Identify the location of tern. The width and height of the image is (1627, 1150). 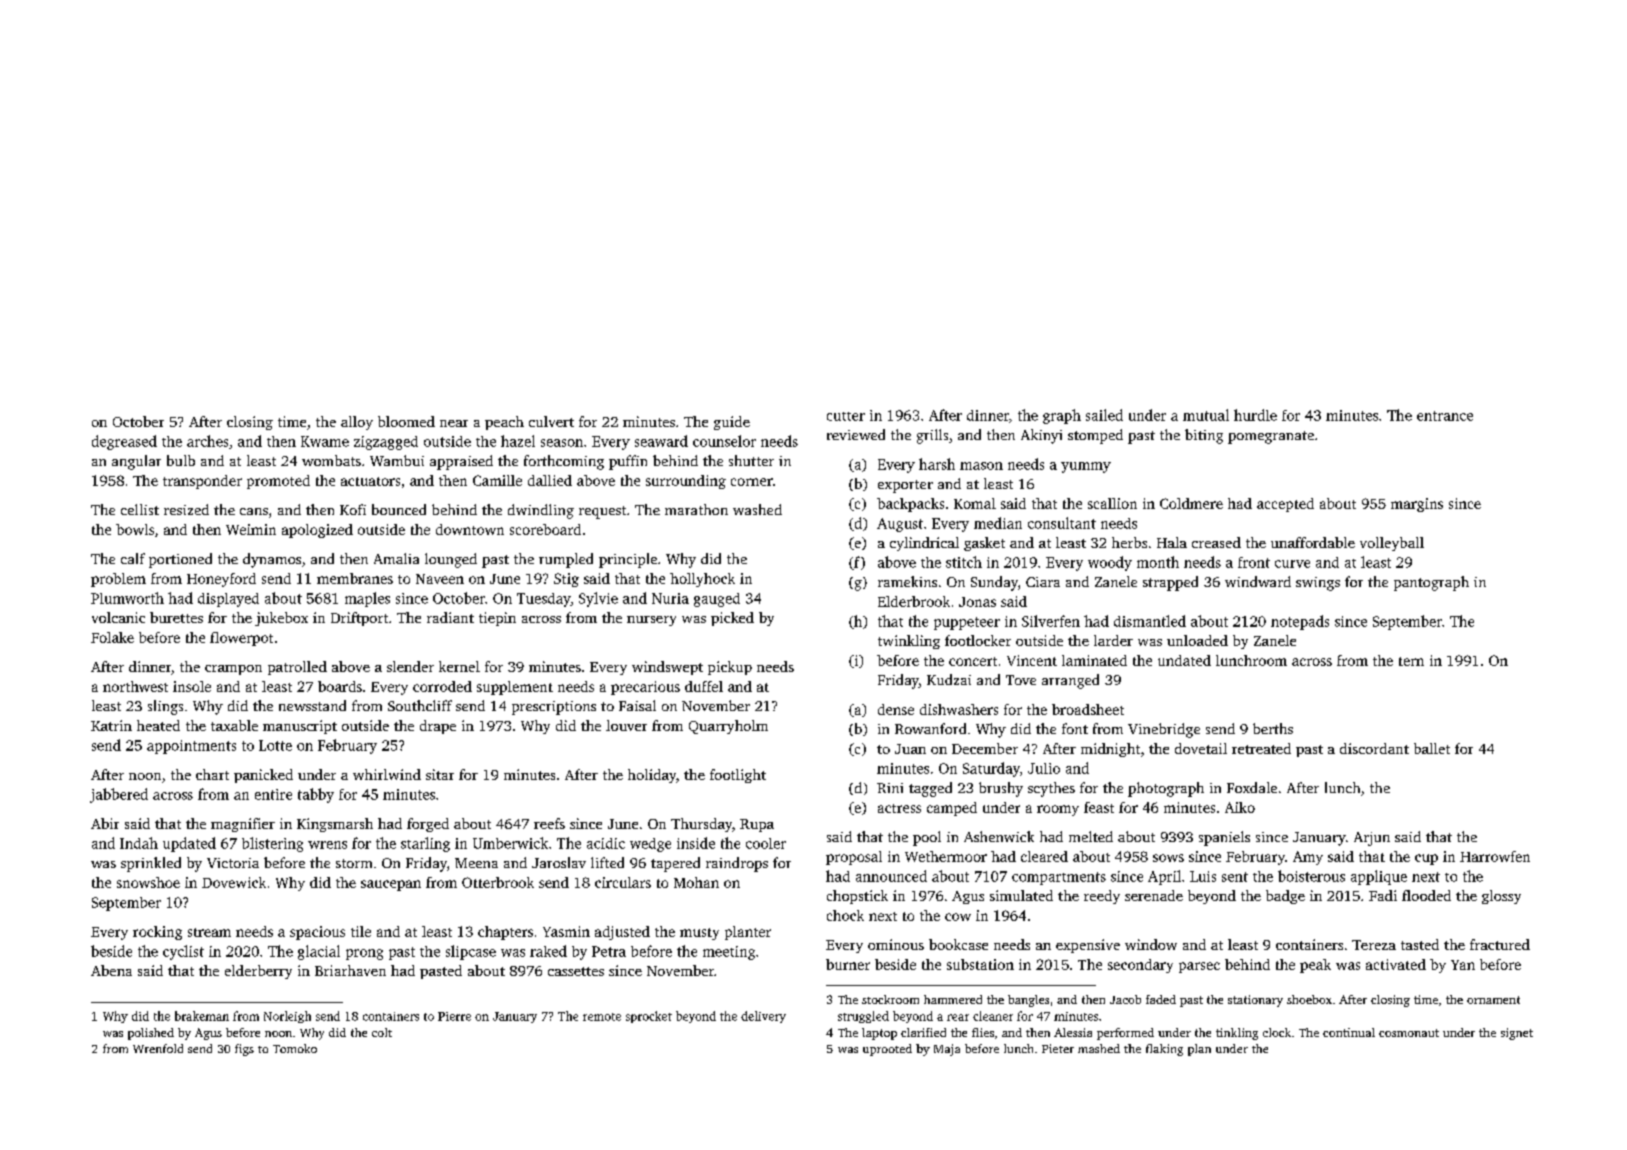
(1411, 661).
